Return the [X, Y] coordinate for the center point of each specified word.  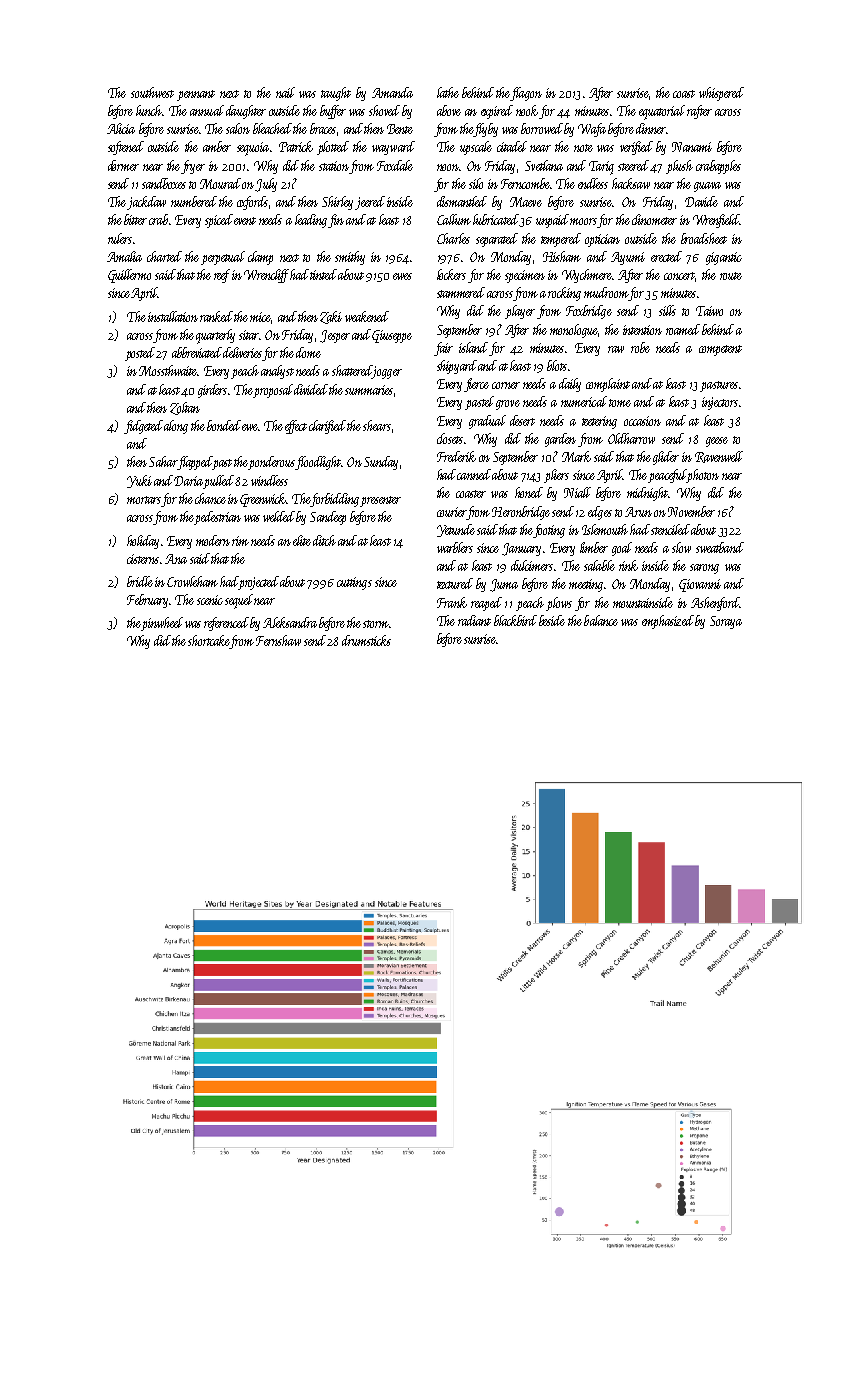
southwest [152, 92]
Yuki [139, 481]
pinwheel [162, 624]
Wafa [592, 130]
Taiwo [709, 311]
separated [497, 240]
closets [450, 438]
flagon [526, 94]
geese [717, 442]
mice [261, 318]
